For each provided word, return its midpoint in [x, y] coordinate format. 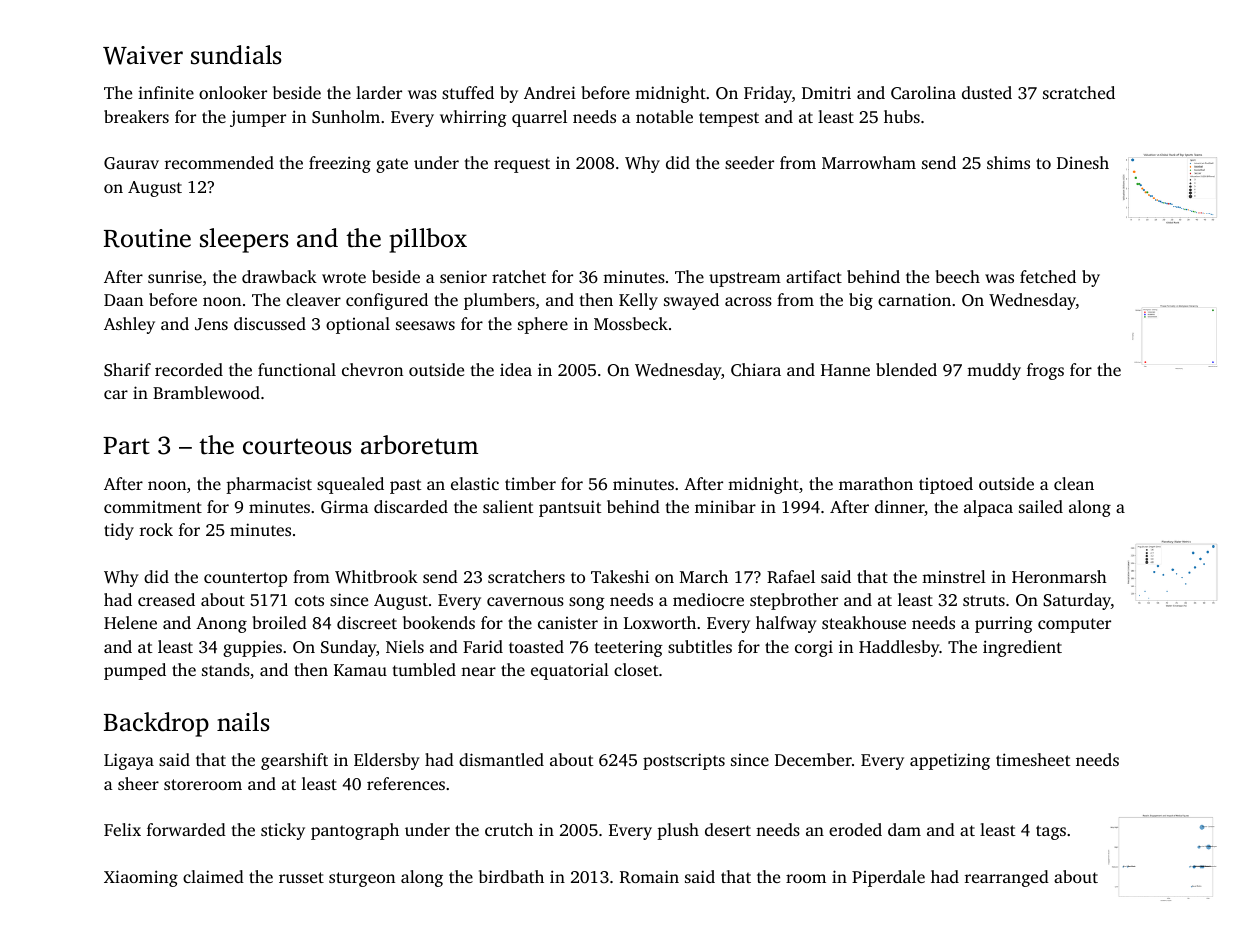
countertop [245, 579]
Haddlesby [899, 648]
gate [392, 165]
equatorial [570, 671]
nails [243, 722]
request [522, 165]
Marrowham [869, 162]
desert [728, 829]
